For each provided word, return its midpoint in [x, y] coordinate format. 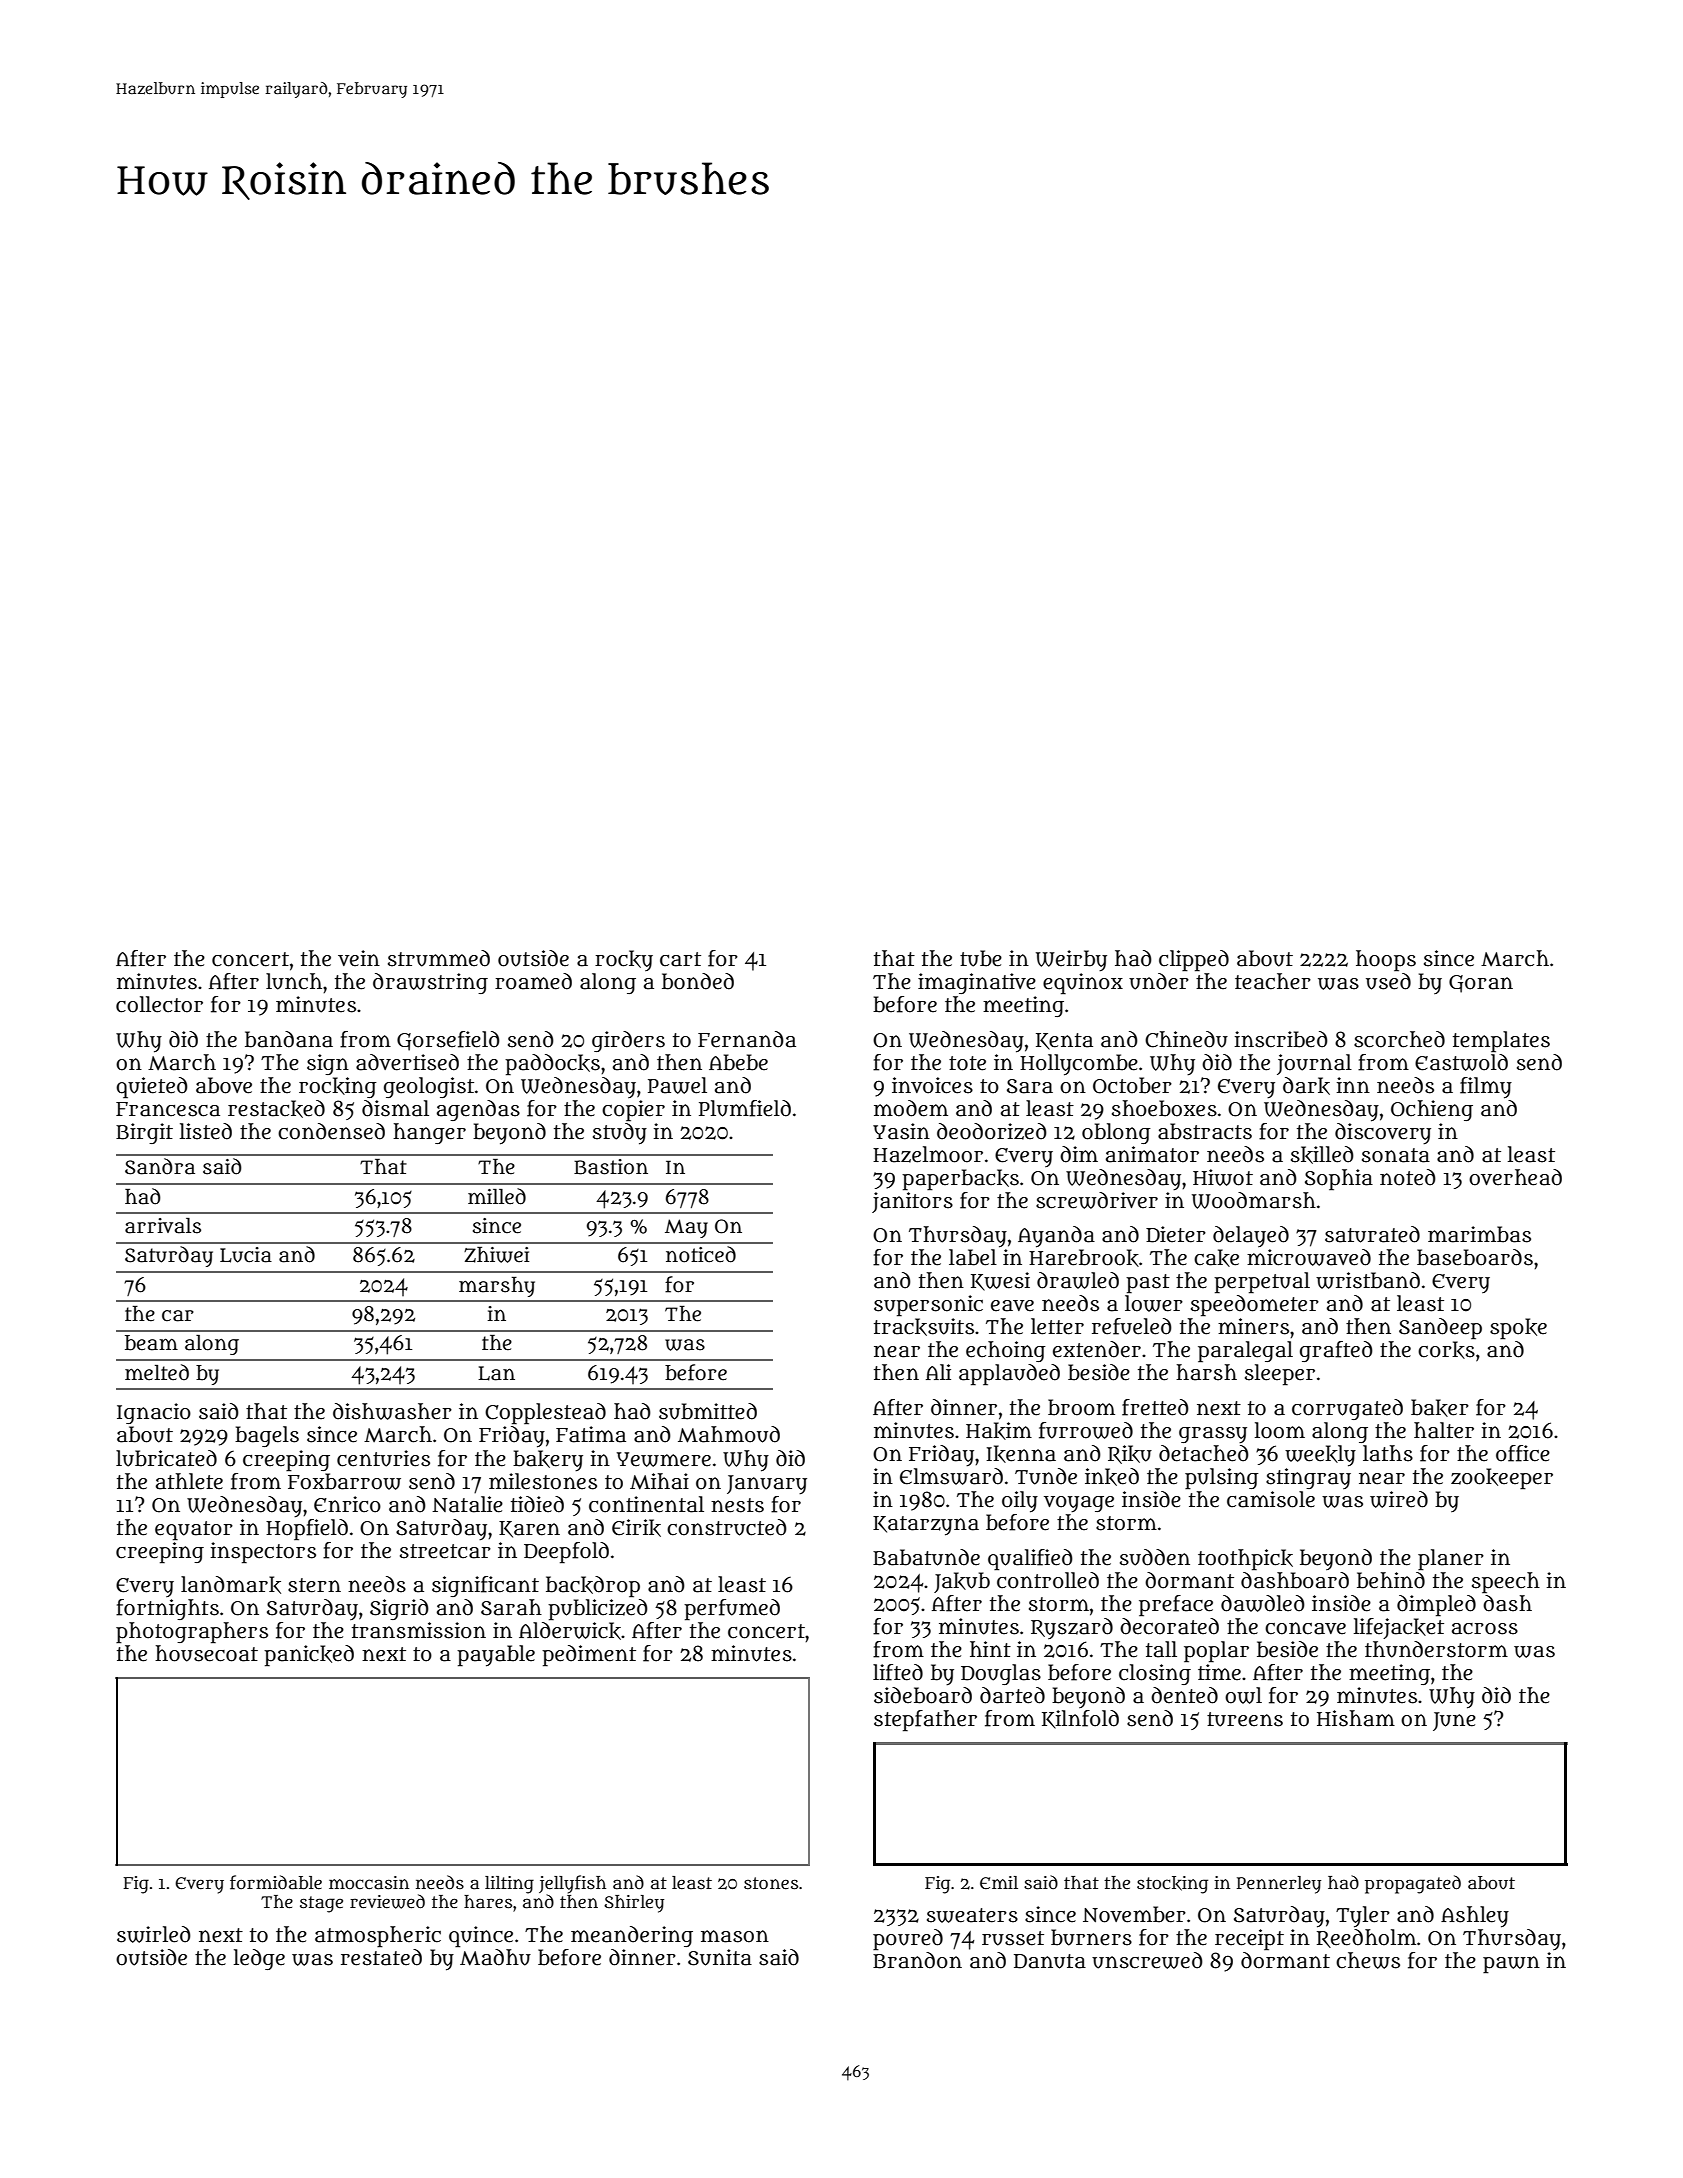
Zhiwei [496, 1255]
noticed [701, 1254]
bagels [267, 1436]
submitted [708, 1411]
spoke [1518, 1329]
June [1454, 1721]
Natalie [467, 1504]
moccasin [369, 1883]
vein [359, 958]
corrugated [1347, 1409]
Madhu [495, 1957]
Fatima [591, 1434]
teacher [1273, 981]
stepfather [925, 1721]
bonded [698, 981]
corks [1446, 1350]
